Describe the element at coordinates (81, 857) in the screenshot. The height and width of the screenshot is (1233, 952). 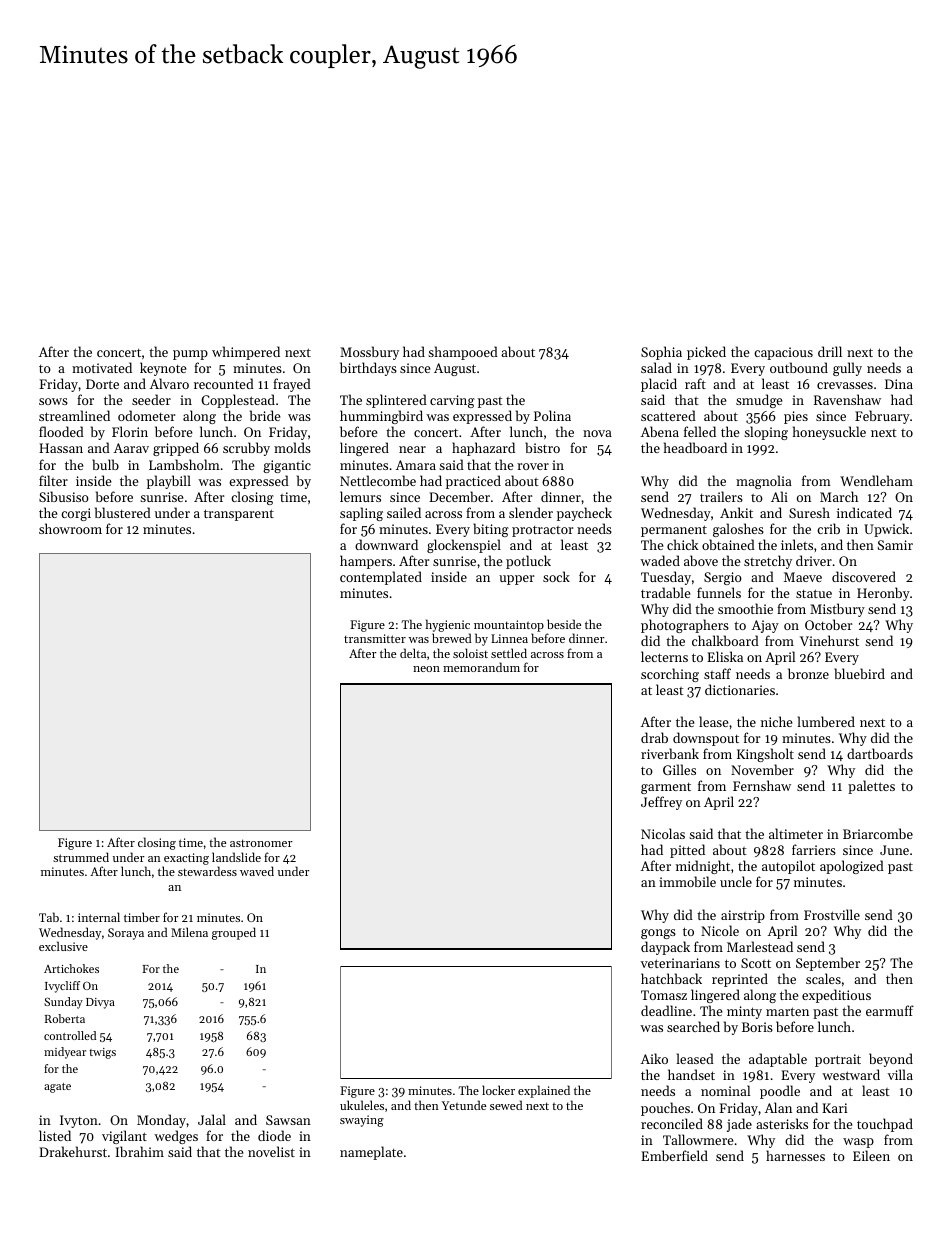
I see `strummed` at that location.
